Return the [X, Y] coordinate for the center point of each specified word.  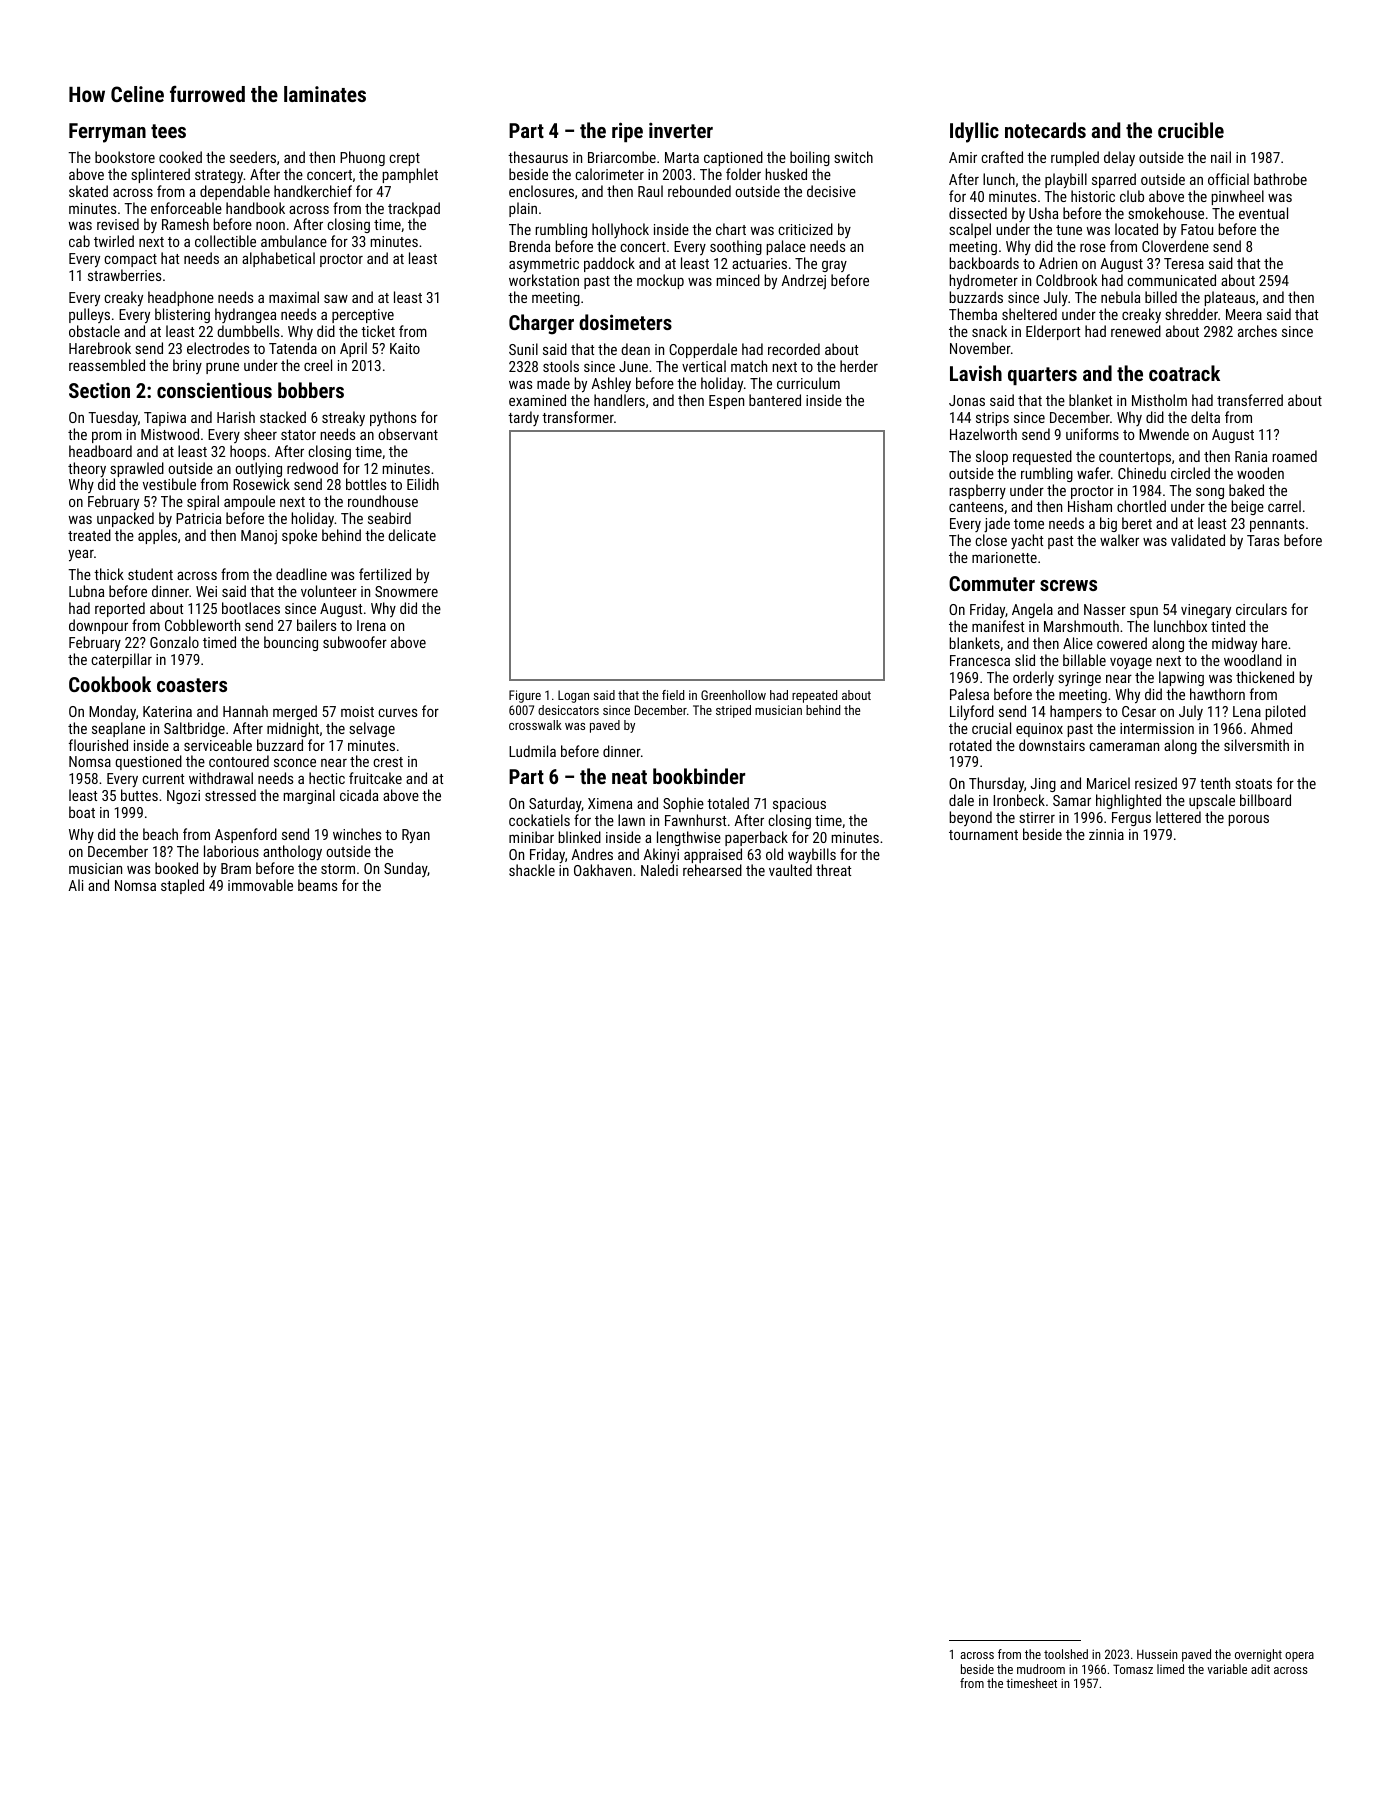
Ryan [416, 836]
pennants [1277, 525]
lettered [1178, 817]
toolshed [1066, 1654]
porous [1248, 820]
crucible [1191, 130]
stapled [182, 886]
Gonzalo [174, 642]
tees [168, 131]
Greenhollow [733, 695]
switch [853, 157]
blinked [579, 837]
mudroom [1041, 1669]
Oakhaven [603, 870]
